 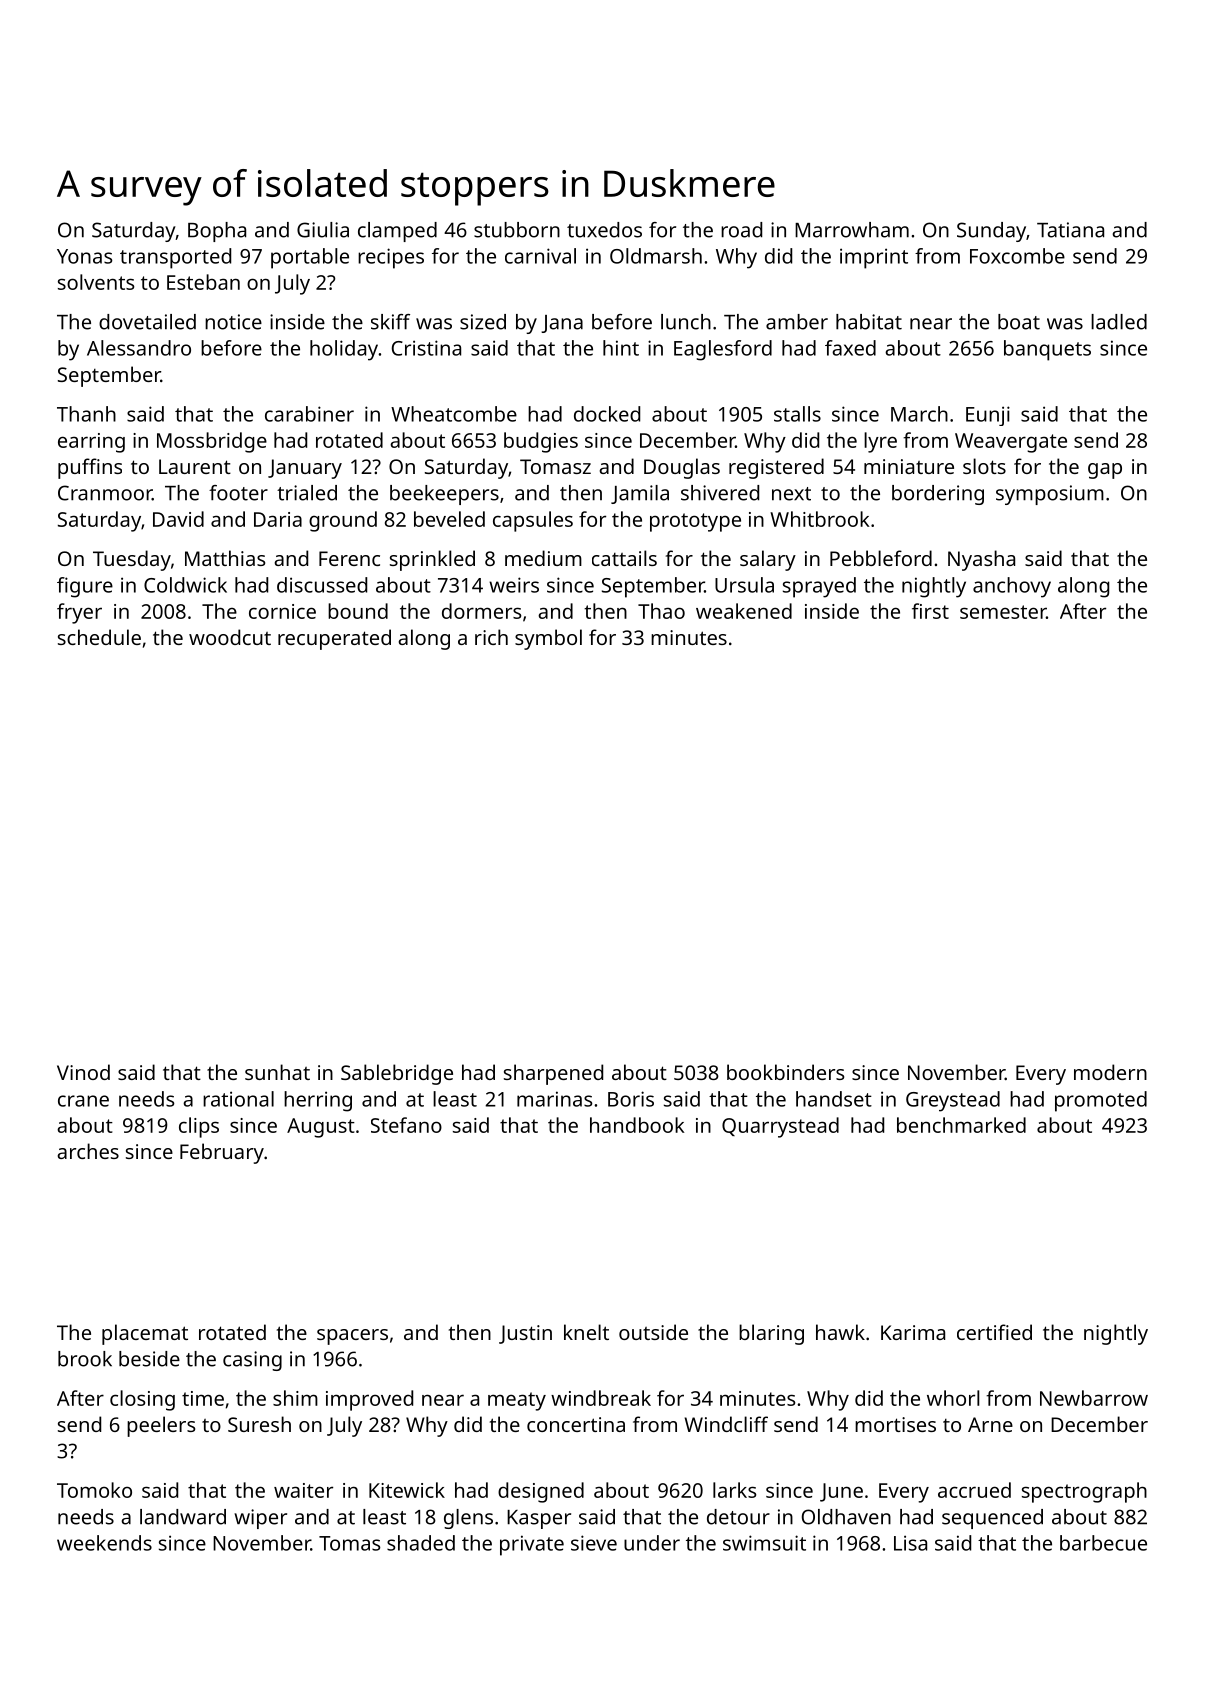 I want to click on anchovy, so click(x=1012, y=587).
